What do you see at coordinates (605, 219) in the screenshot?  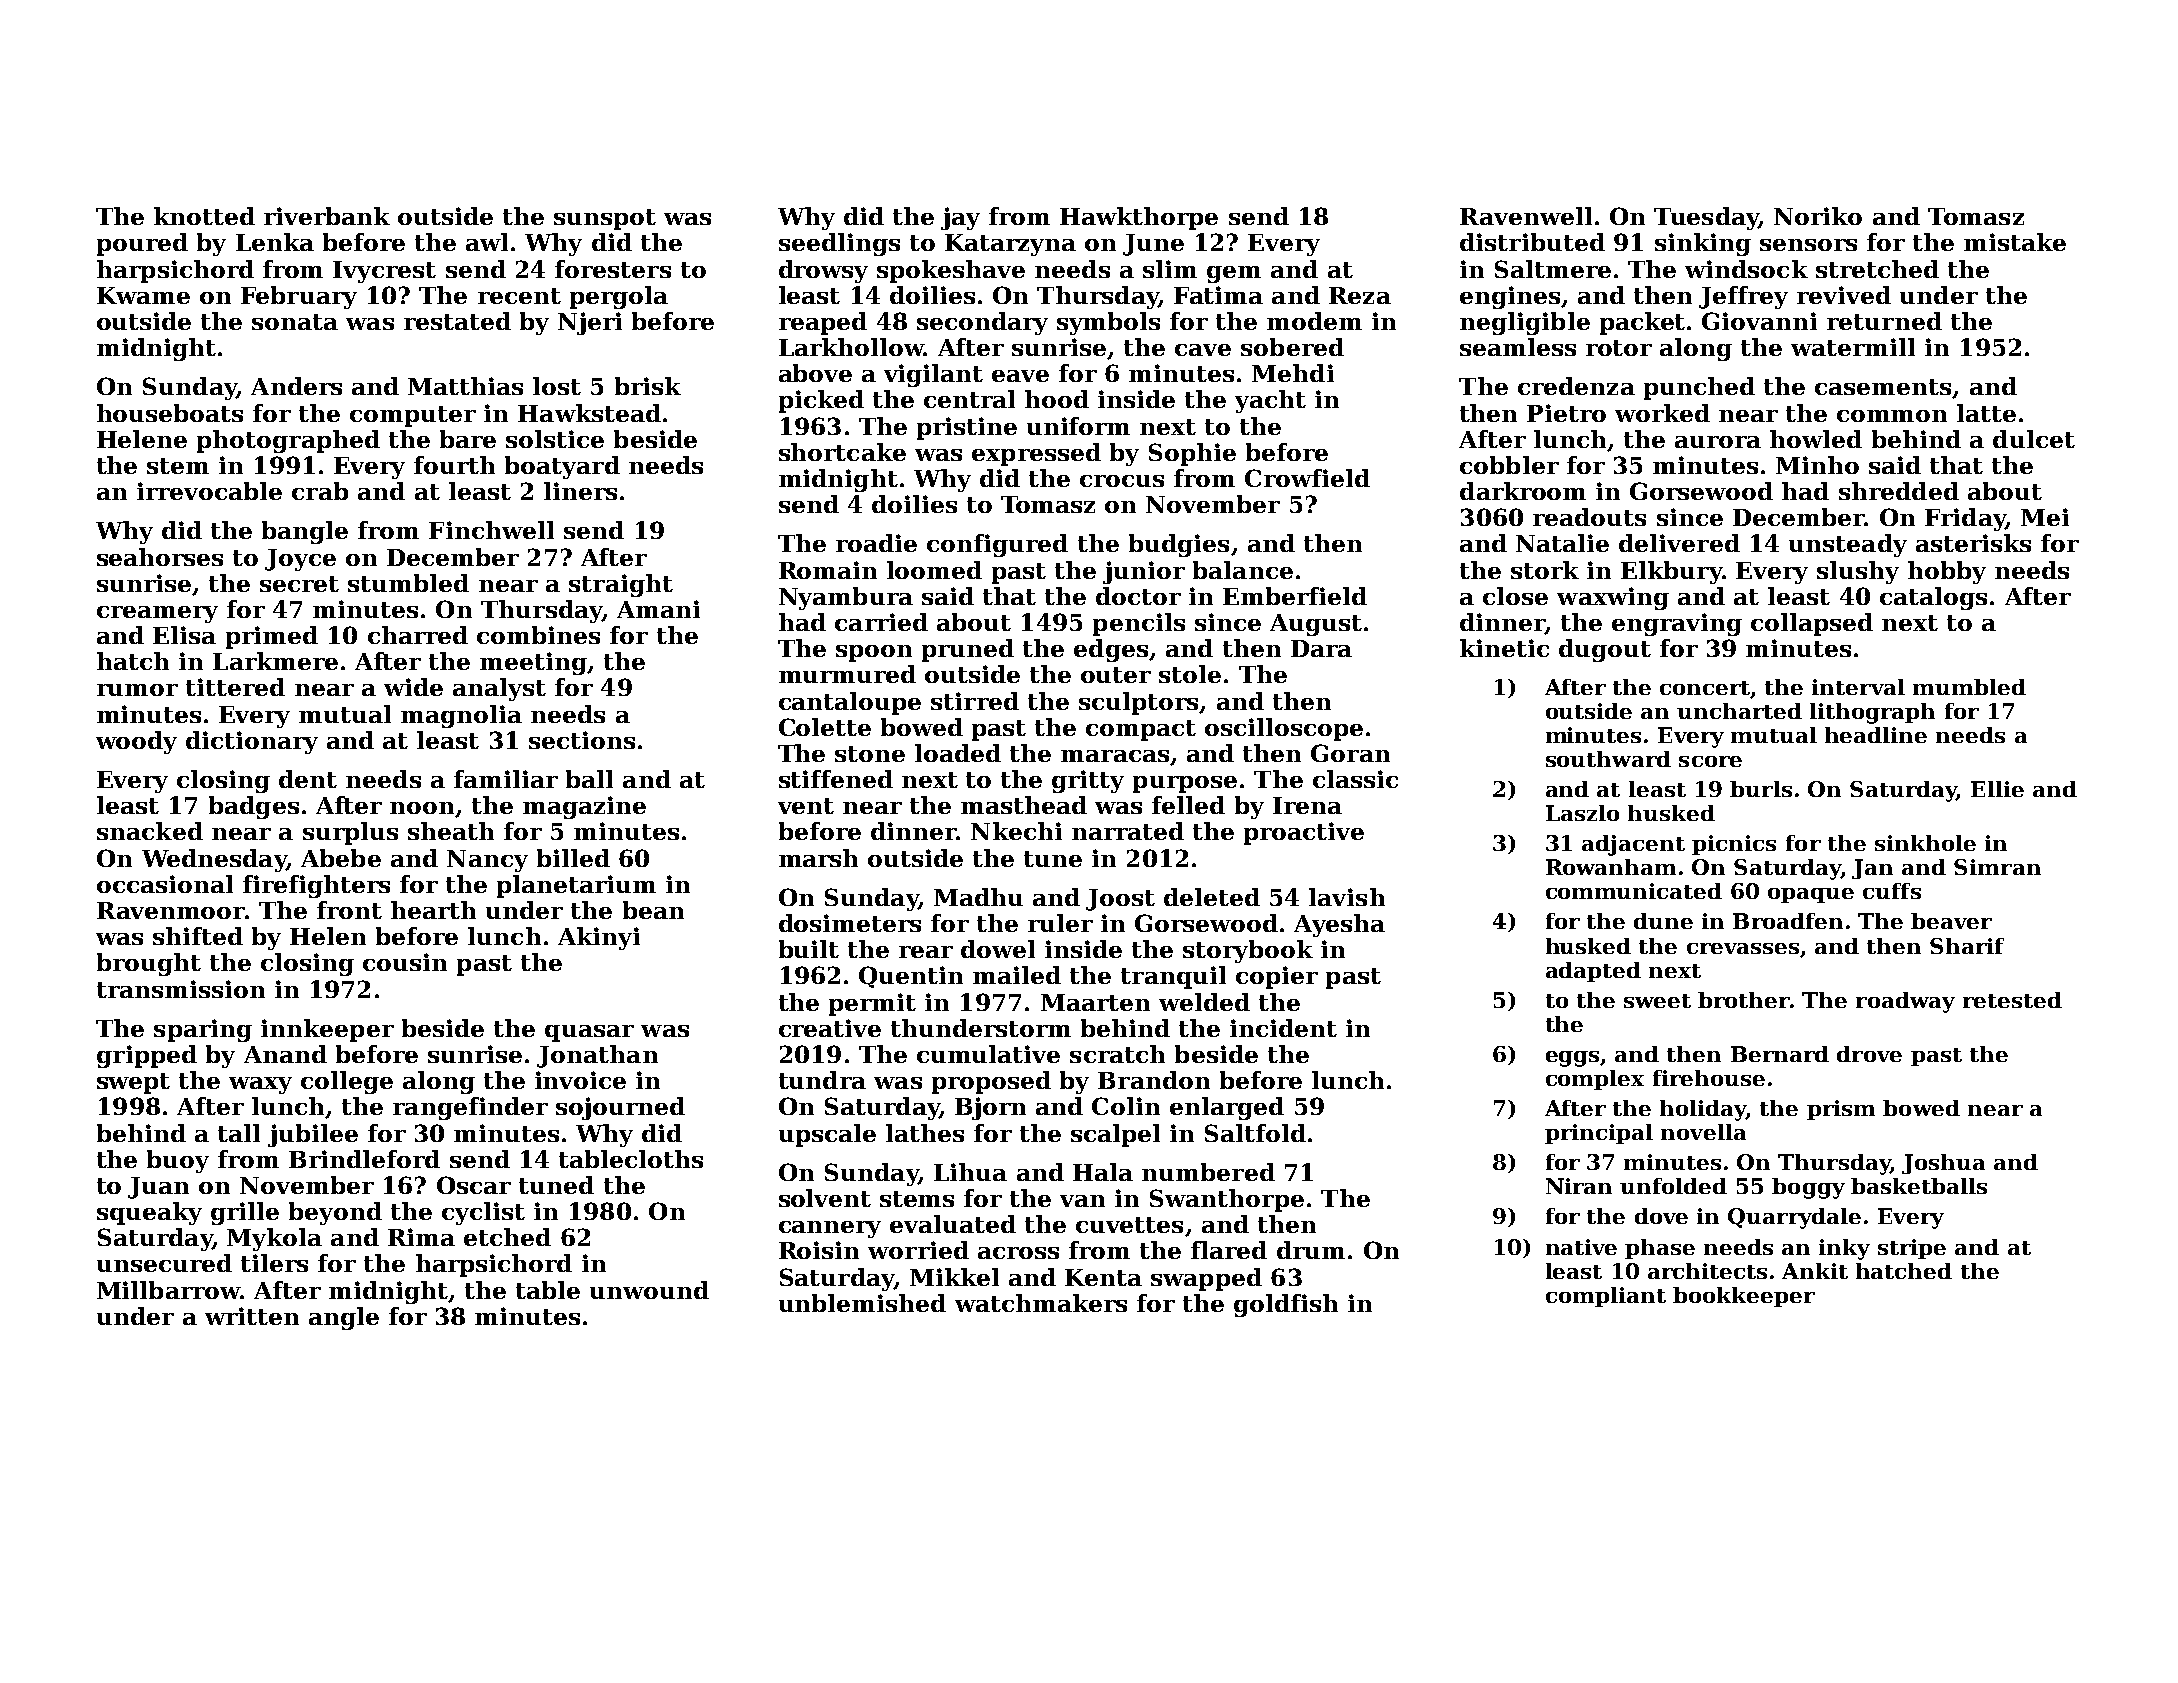 I see `sunspot` at bounding box center [605, 219].
